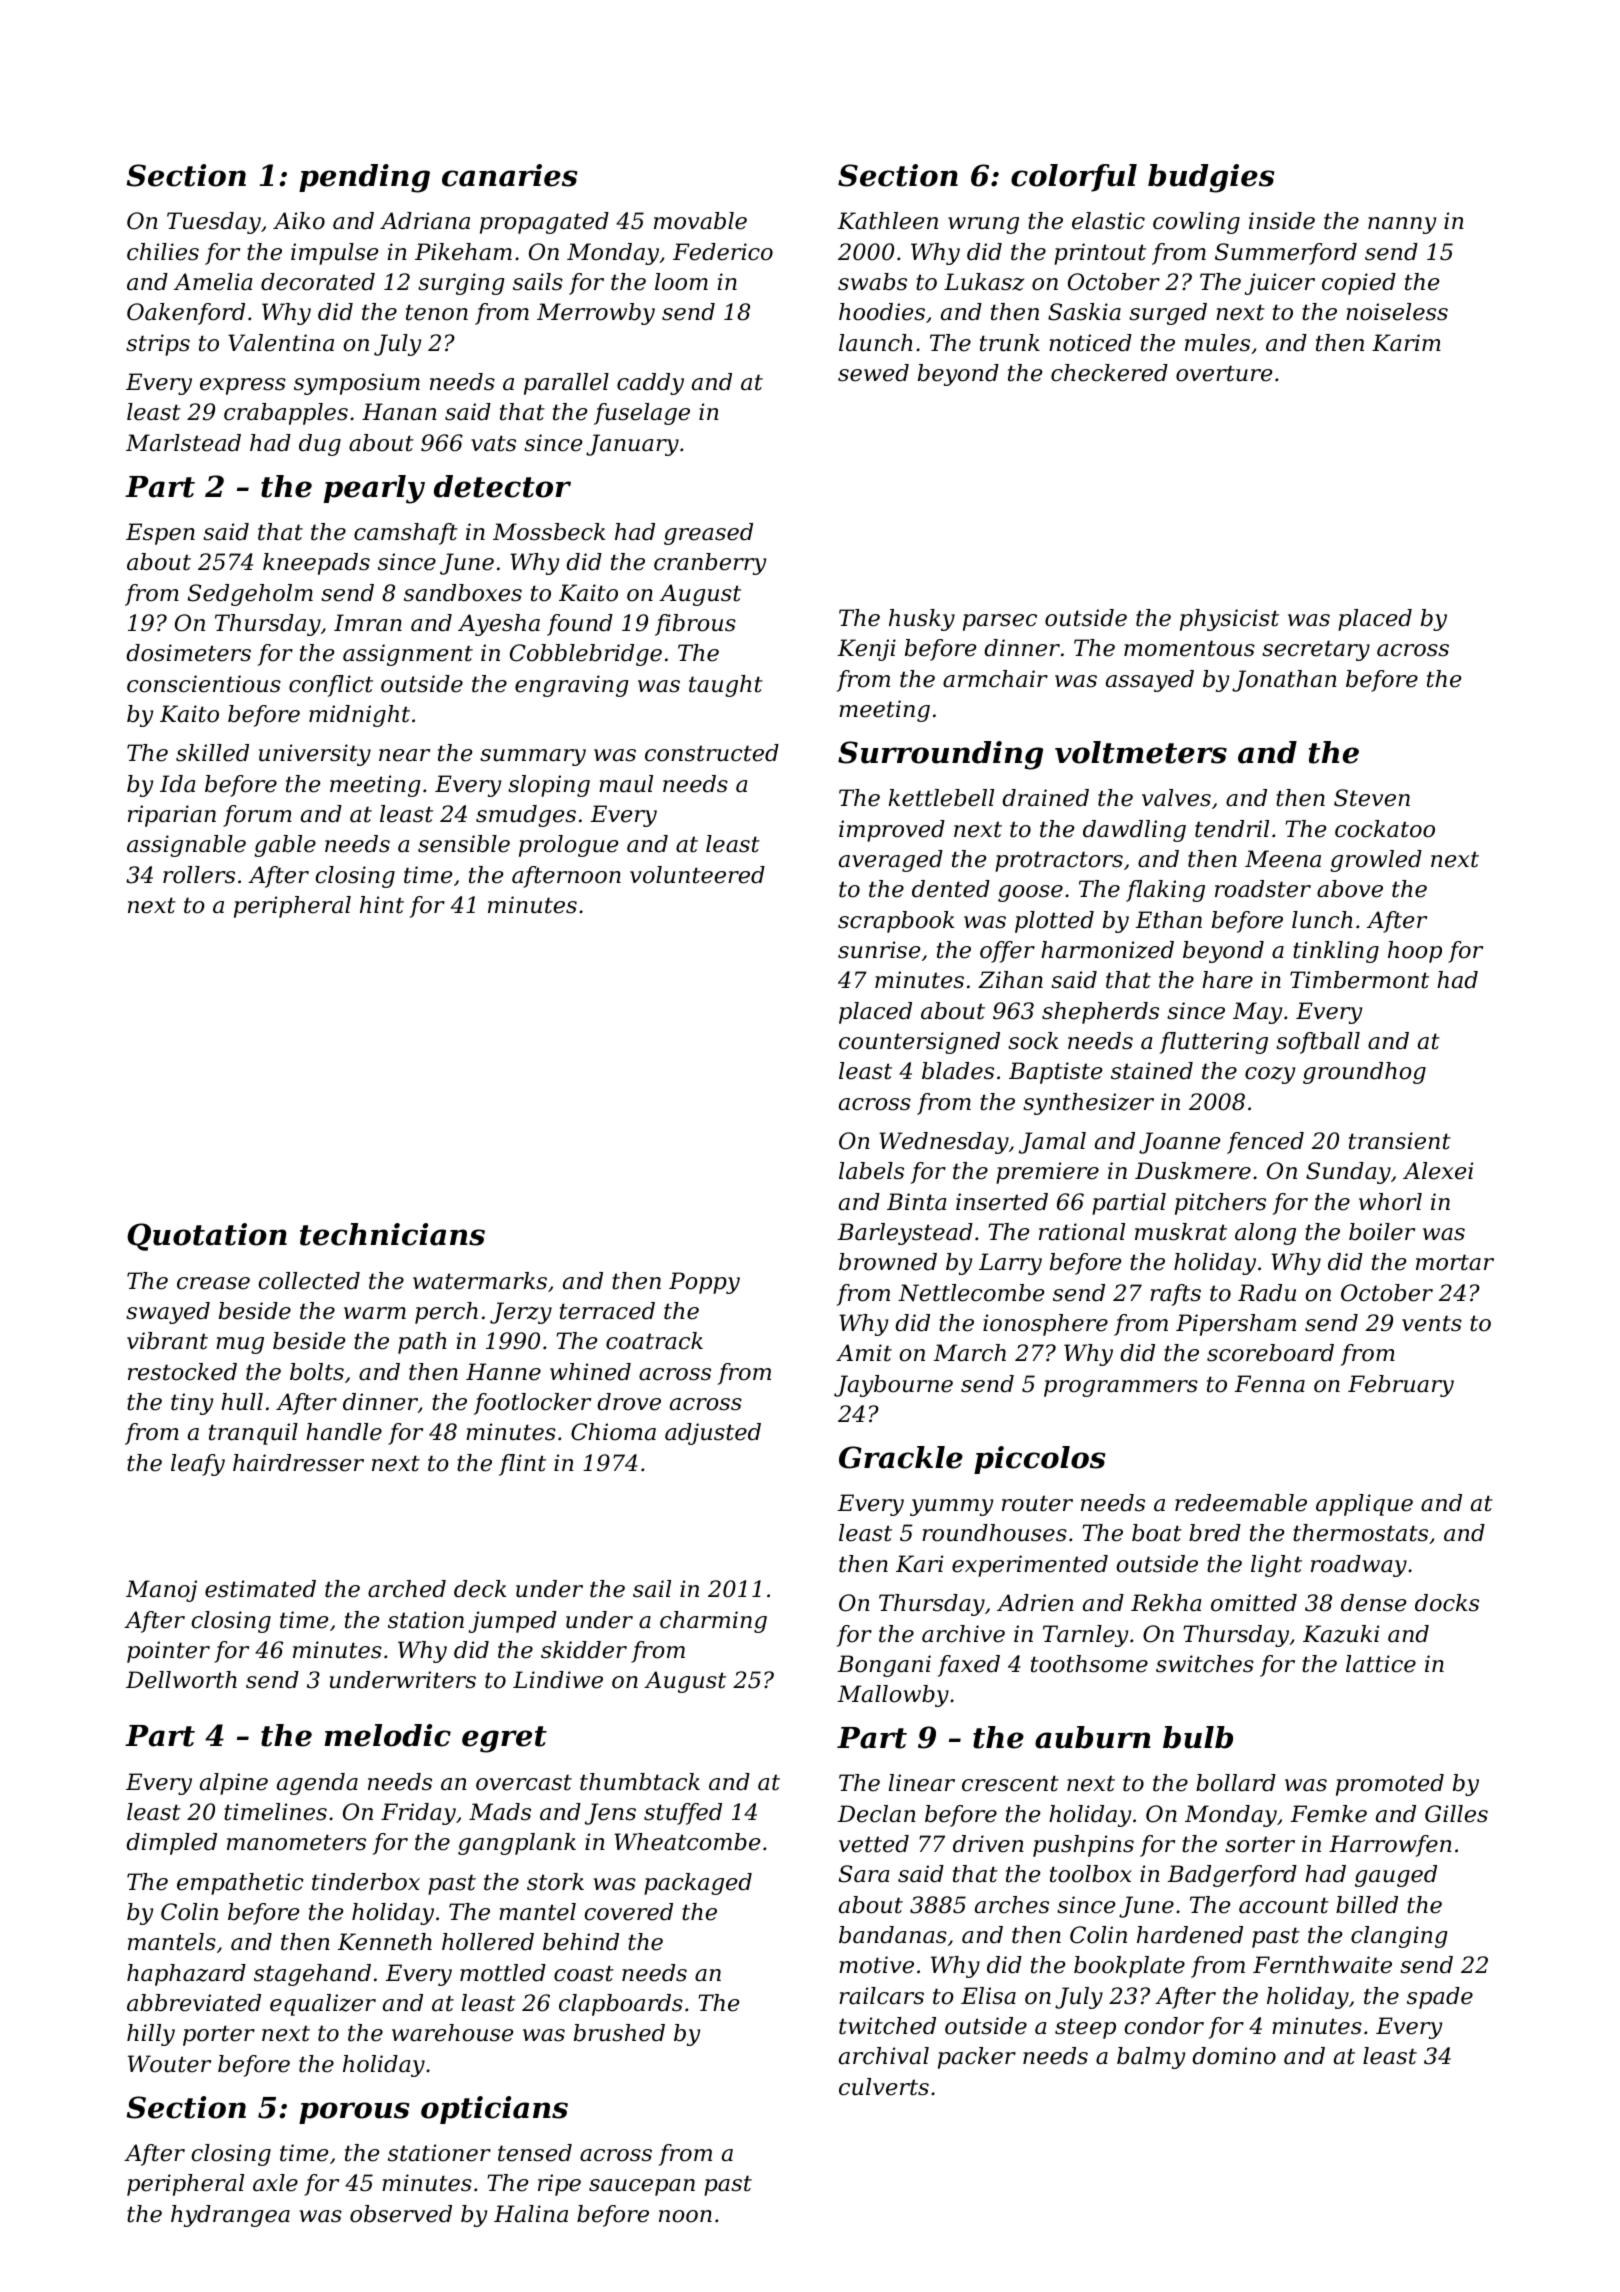 The height and width of the screenshot is (2292, 1620). What do you see at coordinates (285, 846) in the screenshot?
I see `gable` at bounding box center [285, 846].
